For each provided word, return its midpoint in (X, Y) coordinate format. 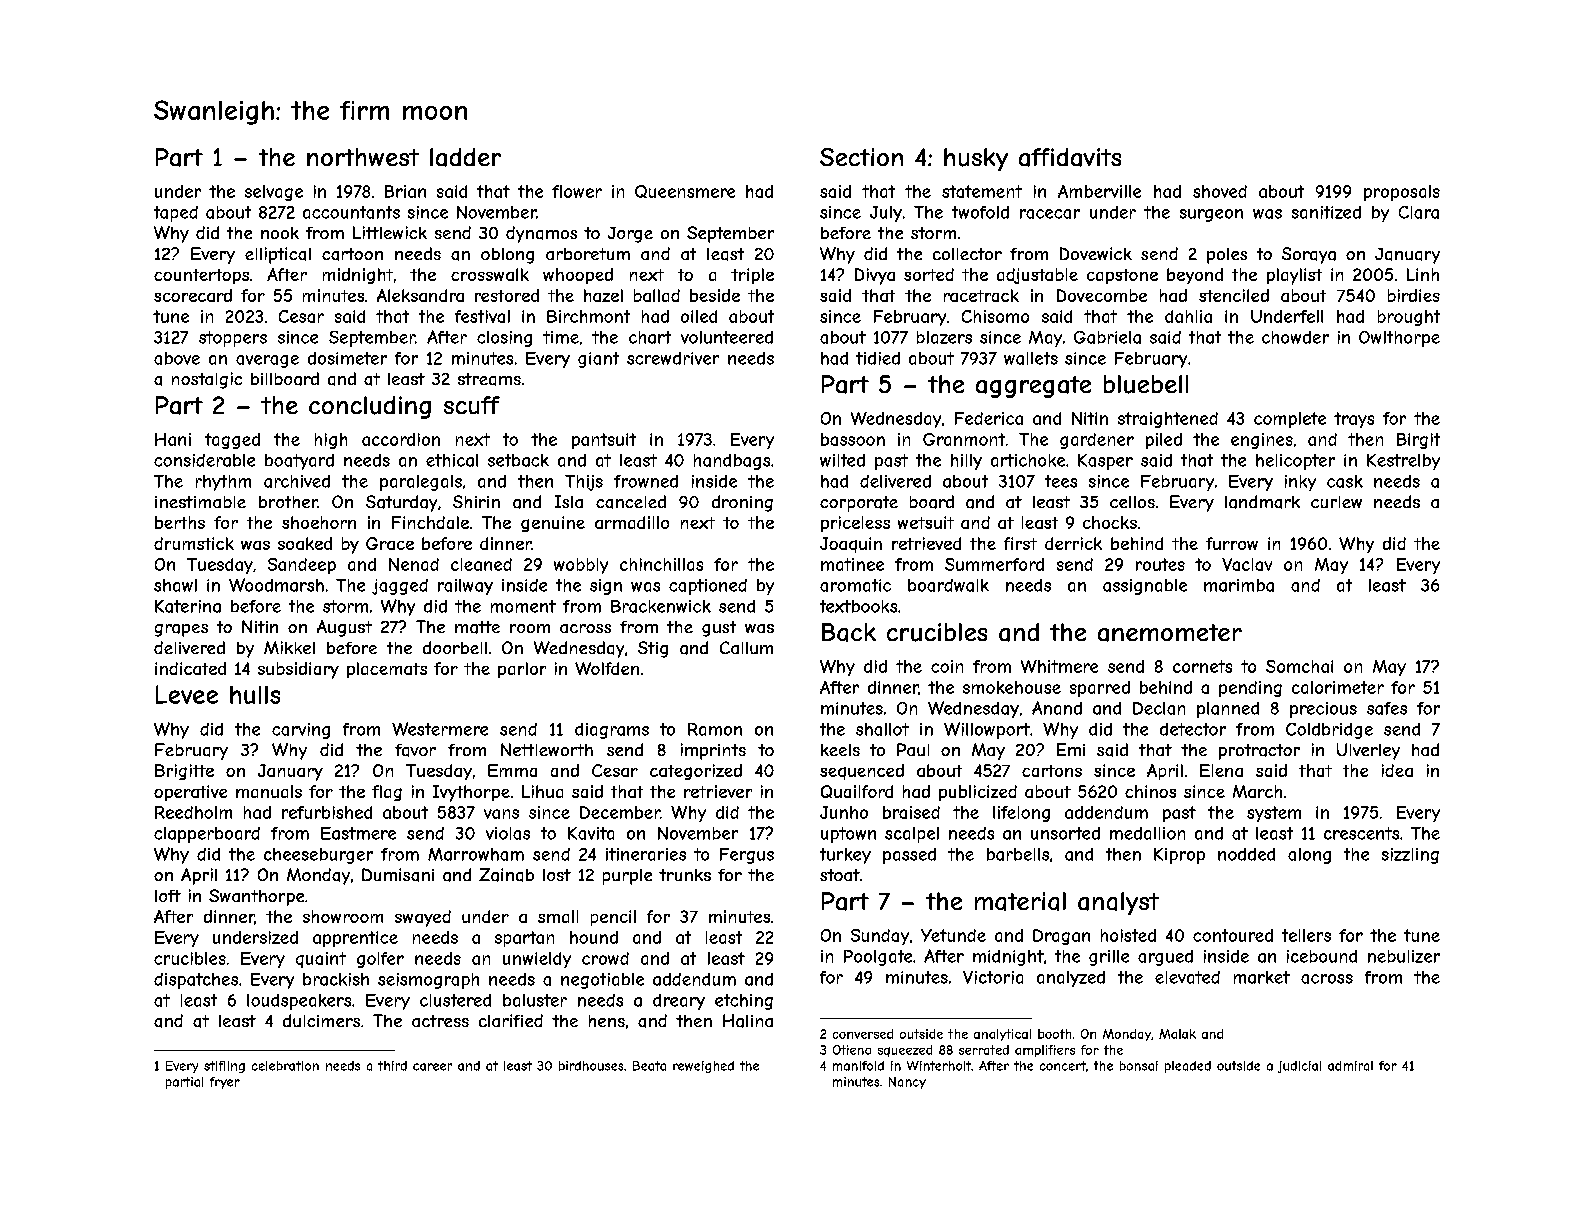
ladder (465, 157)
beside (715, 295)
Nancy (907, 1083)
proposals (1402, 193)
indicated (190, 668)
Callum (746, 647)
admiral (1350, 1066)
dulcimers (321, 1020)
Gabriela (1107, 337)
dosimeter (347, 358)
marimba (1239, 585)
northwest (363, 157)
